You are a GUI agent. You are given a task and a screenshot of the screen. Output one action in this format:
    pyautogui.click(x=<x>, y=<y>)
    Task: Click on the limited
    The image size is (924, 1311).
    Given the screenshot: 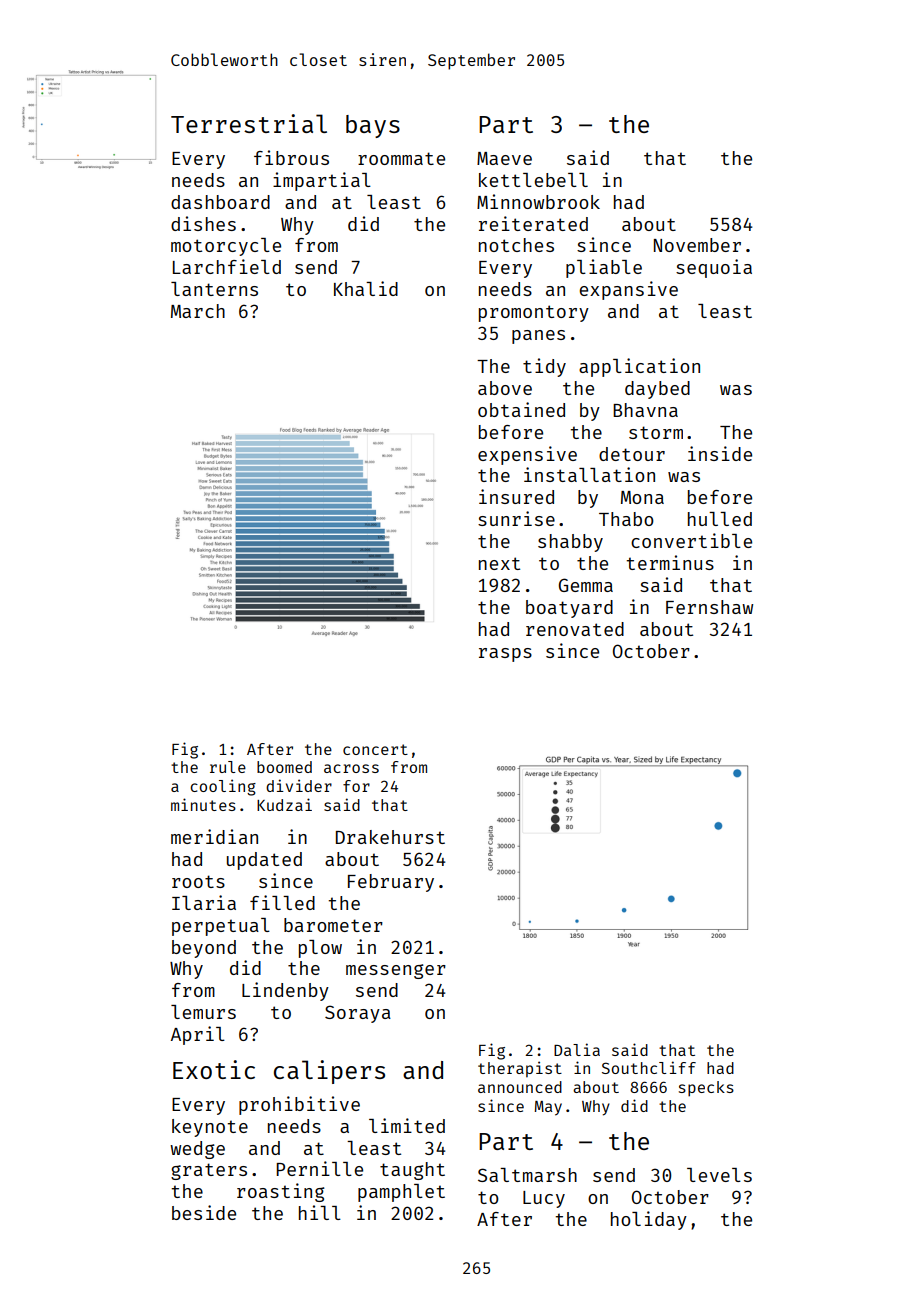 What is the action you would take?
    pyautogui.click(x=407, y=1125)
